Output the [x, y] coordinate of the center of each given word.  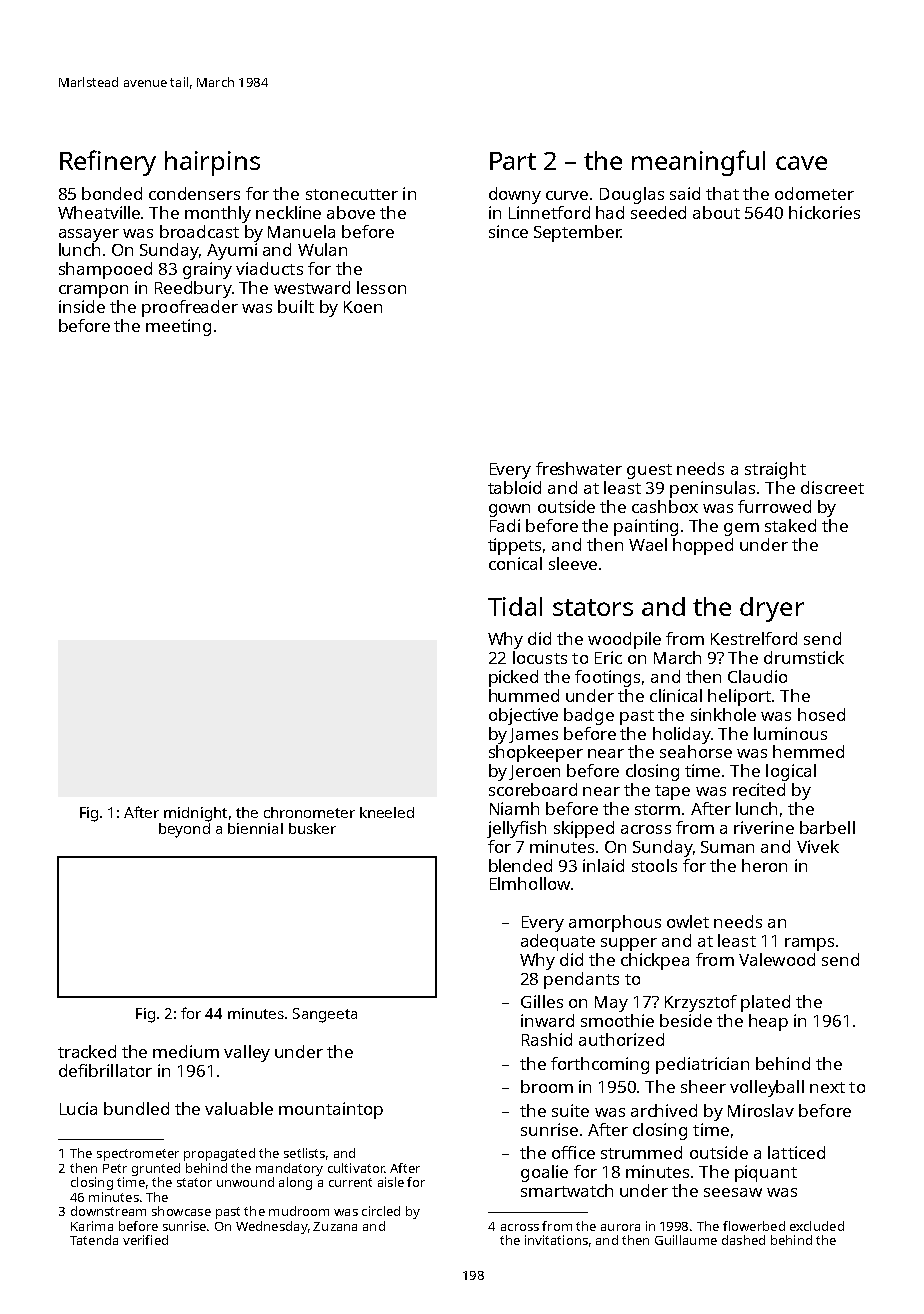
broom [547, 1086]
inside [82, 306]
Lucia [78, 1108]
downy [515, 195]
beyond [184, 830]
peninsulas [712, 489]
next [827, 1087]
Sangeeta [325, 1015]
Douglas [632, 195]
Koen [363, 307]
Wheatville [100, 212]
